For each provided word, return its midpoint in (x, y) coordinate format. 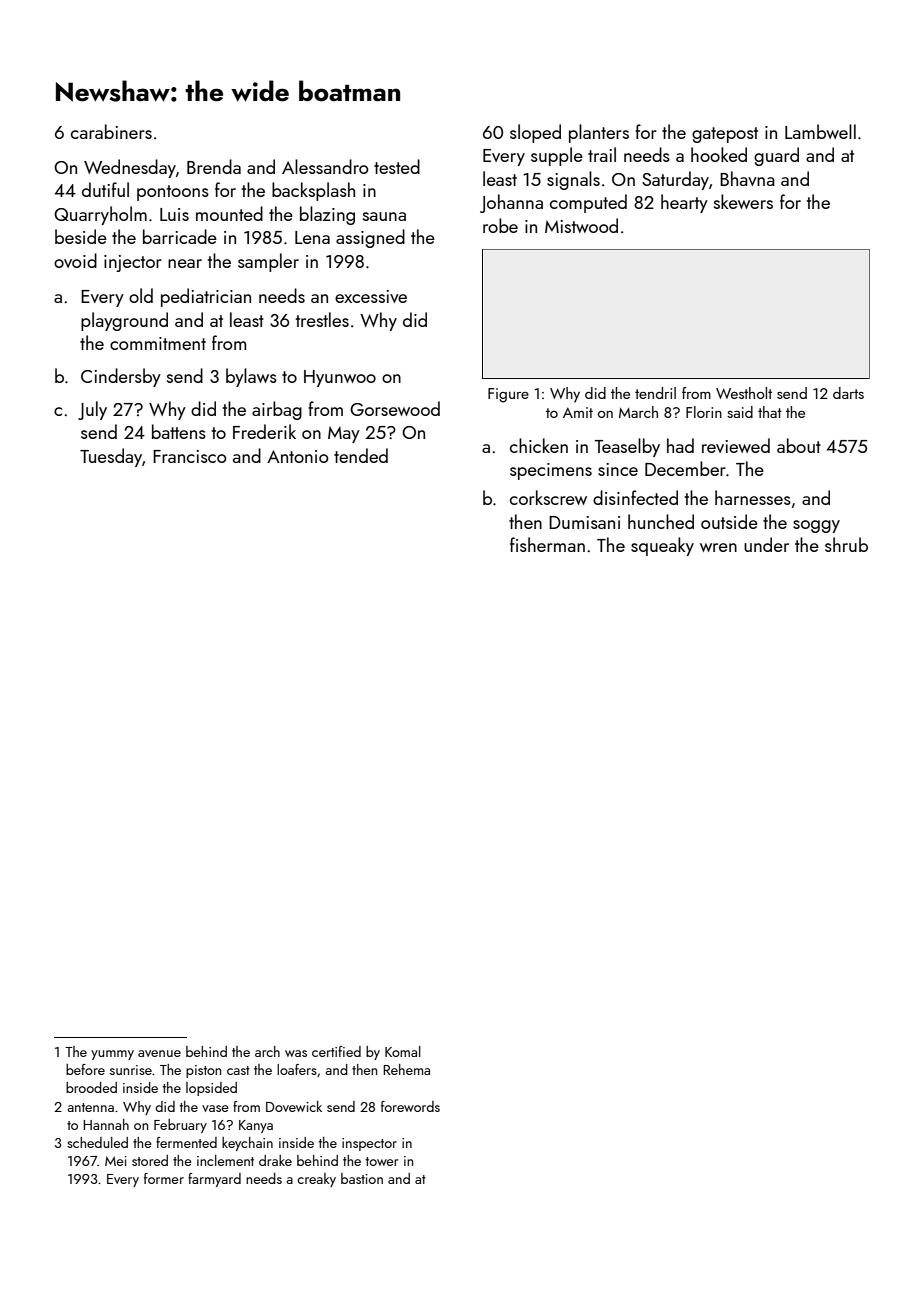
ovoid (75, 260)
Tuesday (111, 457)
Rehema (406, 1069)
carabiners (111, 131)
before (85, 1069)
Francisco (190, 456)
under (766, 544)
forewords (410, 1106)
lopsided (211, 1089)
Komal (403, 1051)
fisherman (547, 544)
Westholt (744, 393)
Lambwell (820, 131)
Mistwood (581, 225)
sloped (535, 133)
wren (718, 547)
